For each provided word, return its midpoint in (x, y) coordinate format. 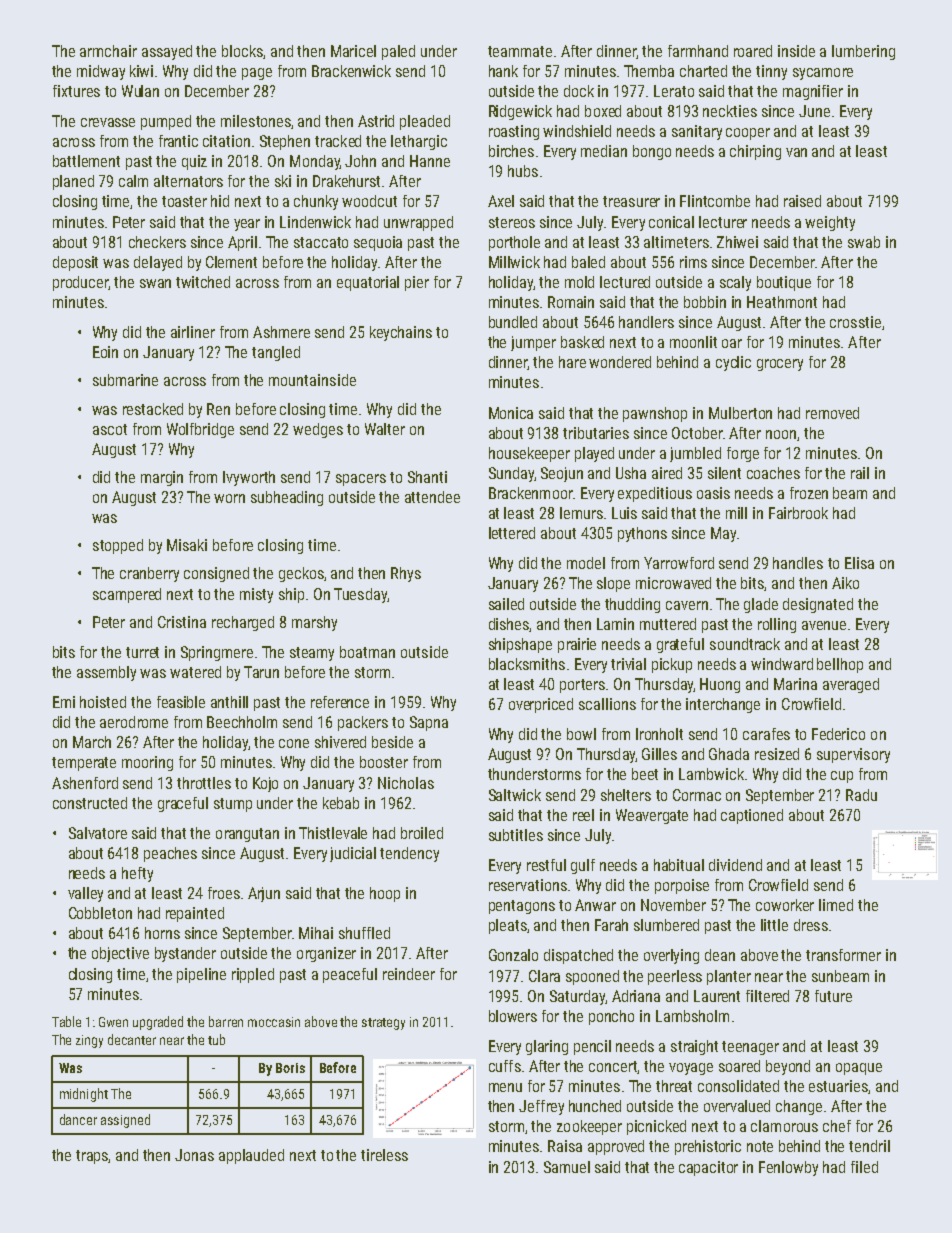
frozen (809, 493)
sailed (506, 604)
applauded (251, 1156)
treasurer (631, 201)
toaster (184, 201)
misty (256, 595)
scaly (735, 283)
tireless (384, 1155)
